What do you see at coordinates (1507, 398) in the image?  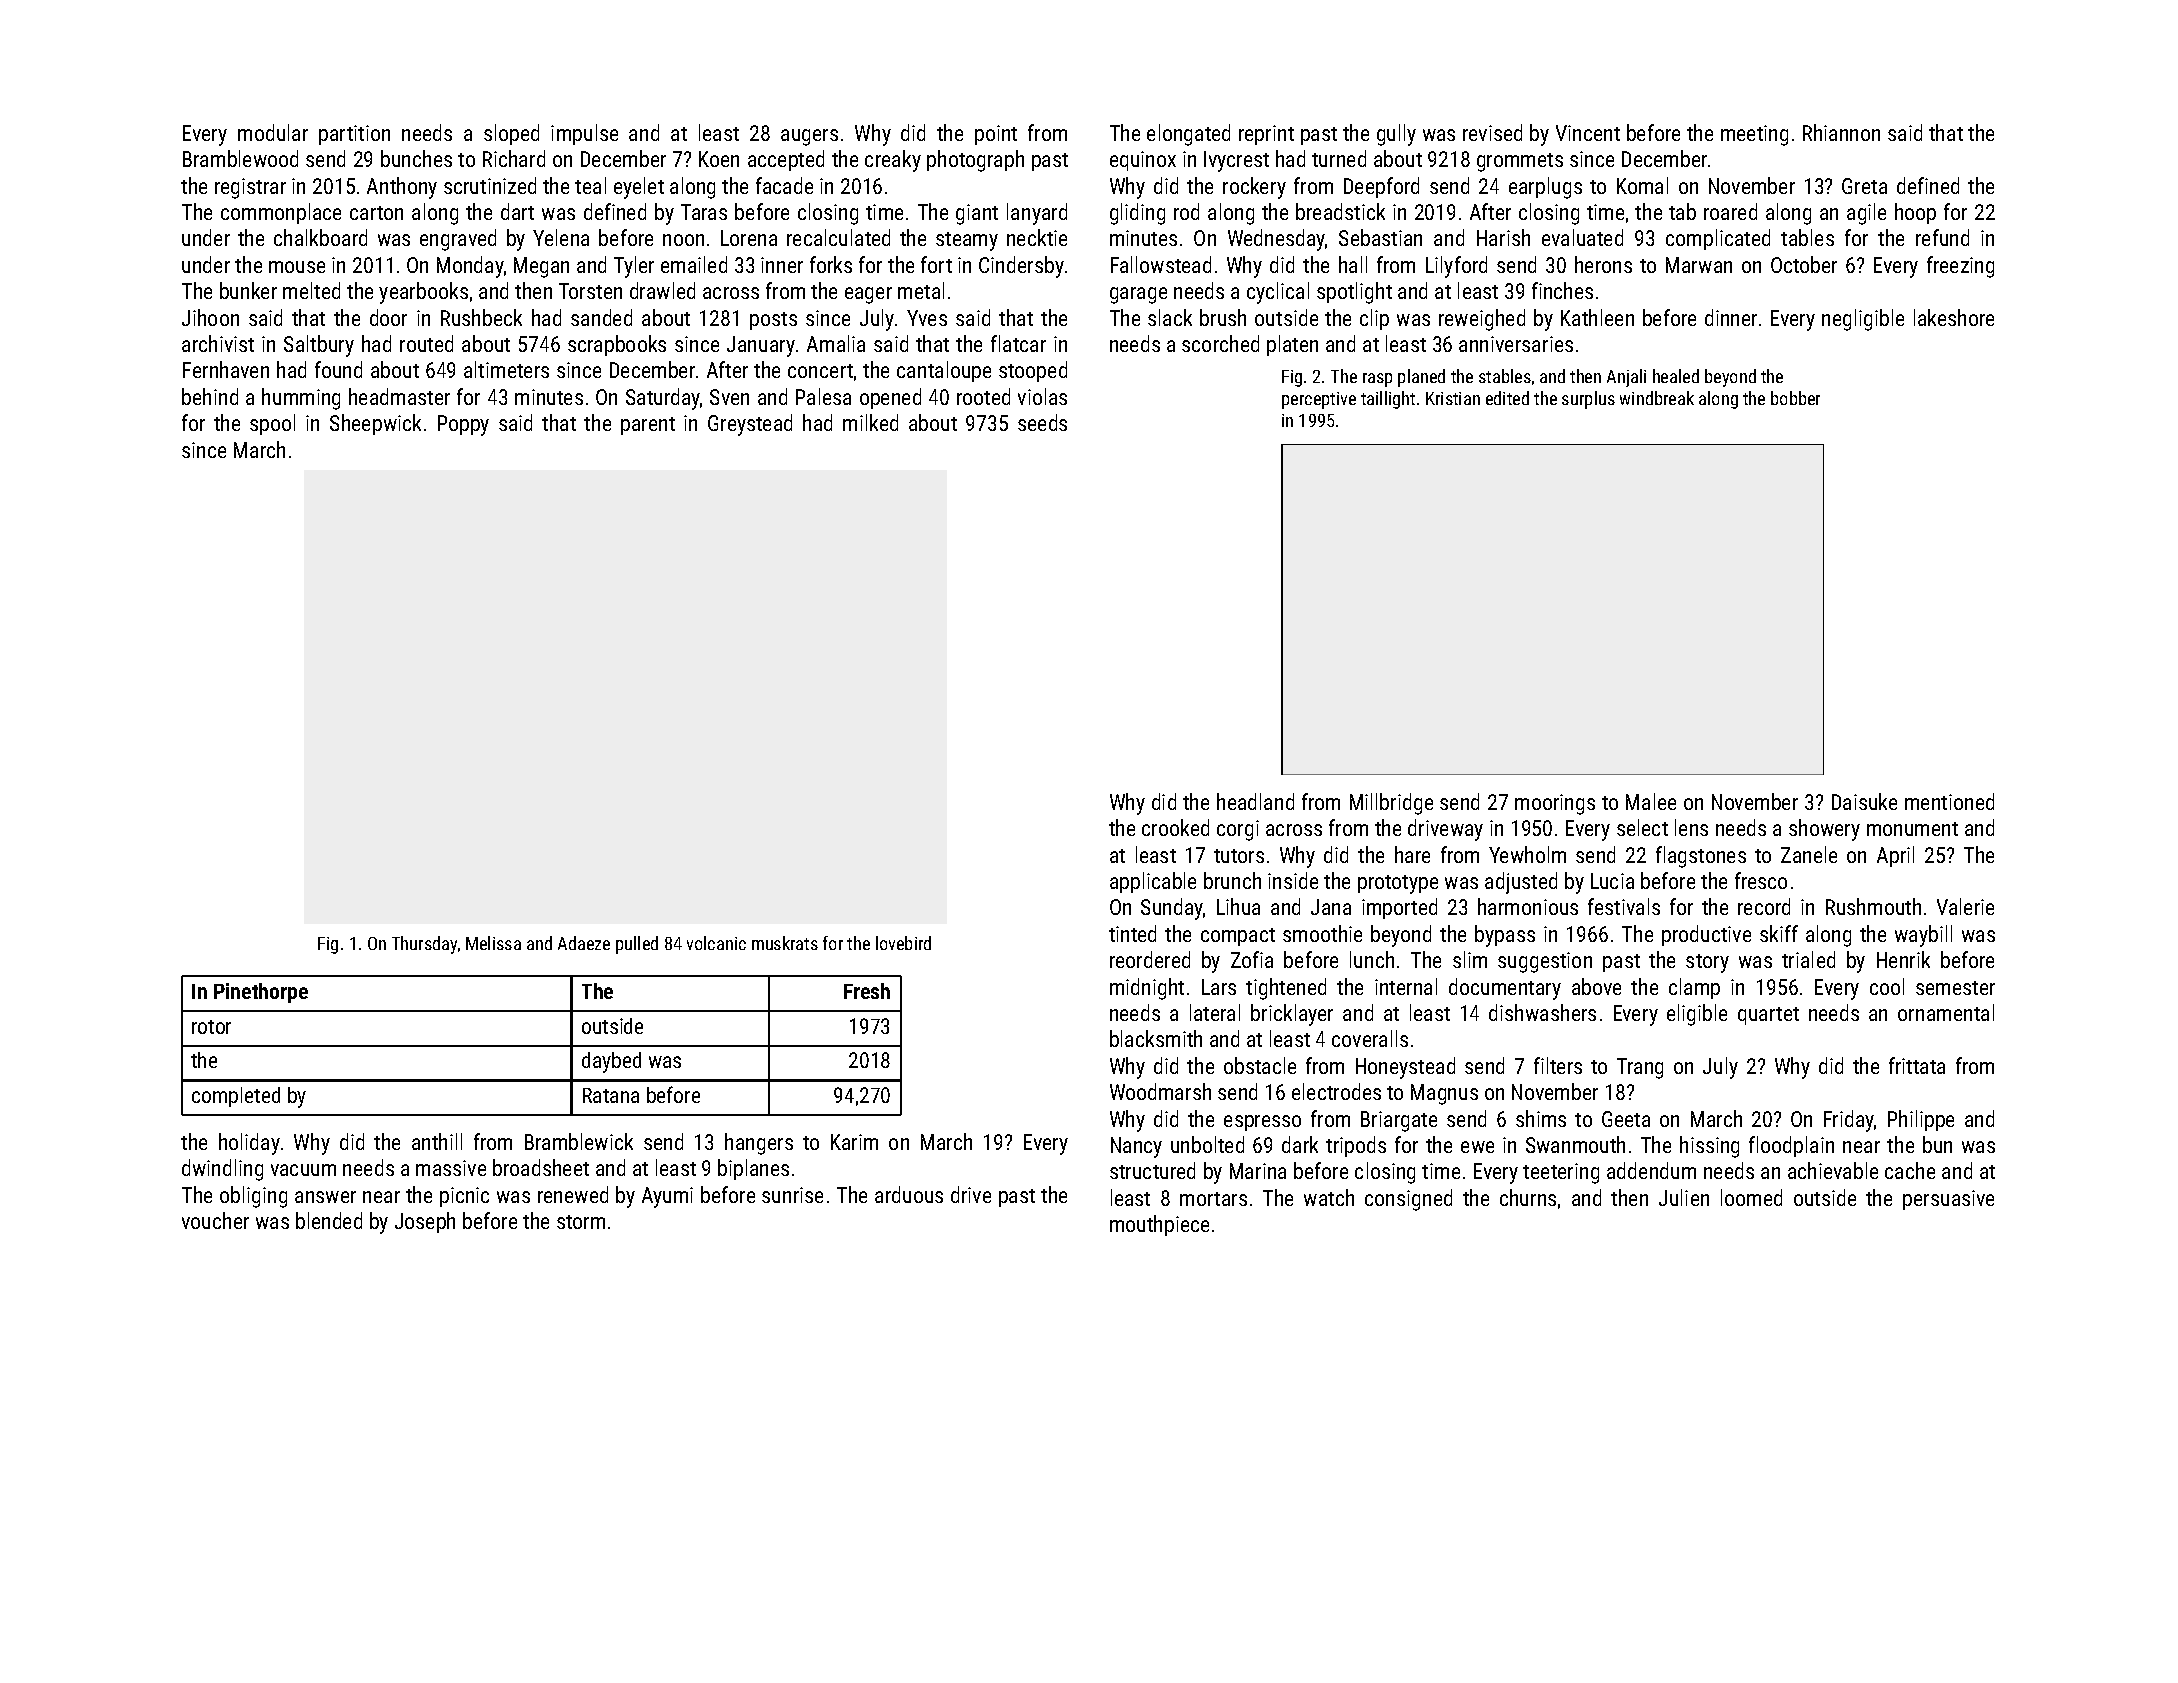 I see `edited` at bounding box center [1507, 398].
